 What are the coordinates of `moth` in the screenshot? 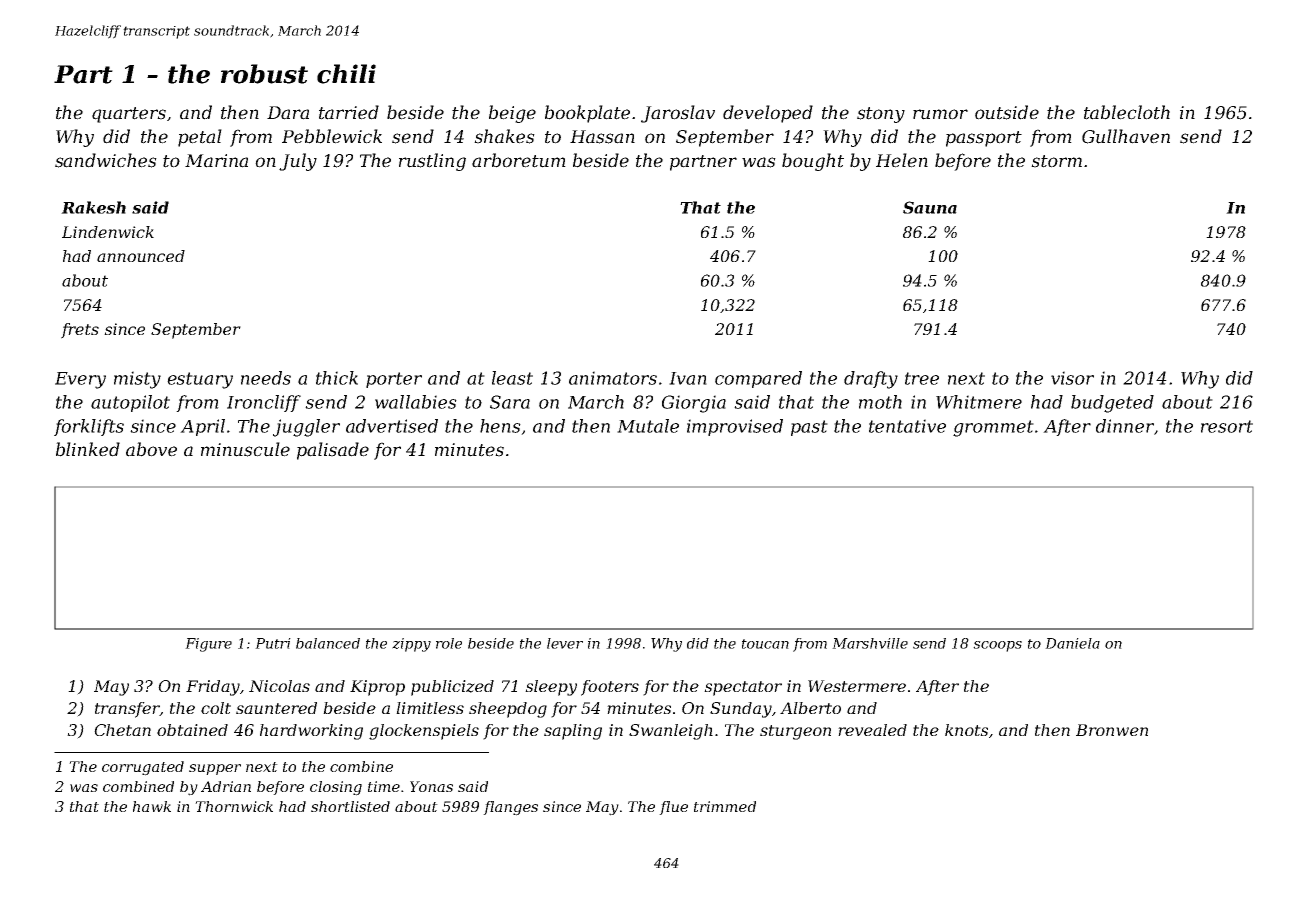 It's located at (880, 402).
